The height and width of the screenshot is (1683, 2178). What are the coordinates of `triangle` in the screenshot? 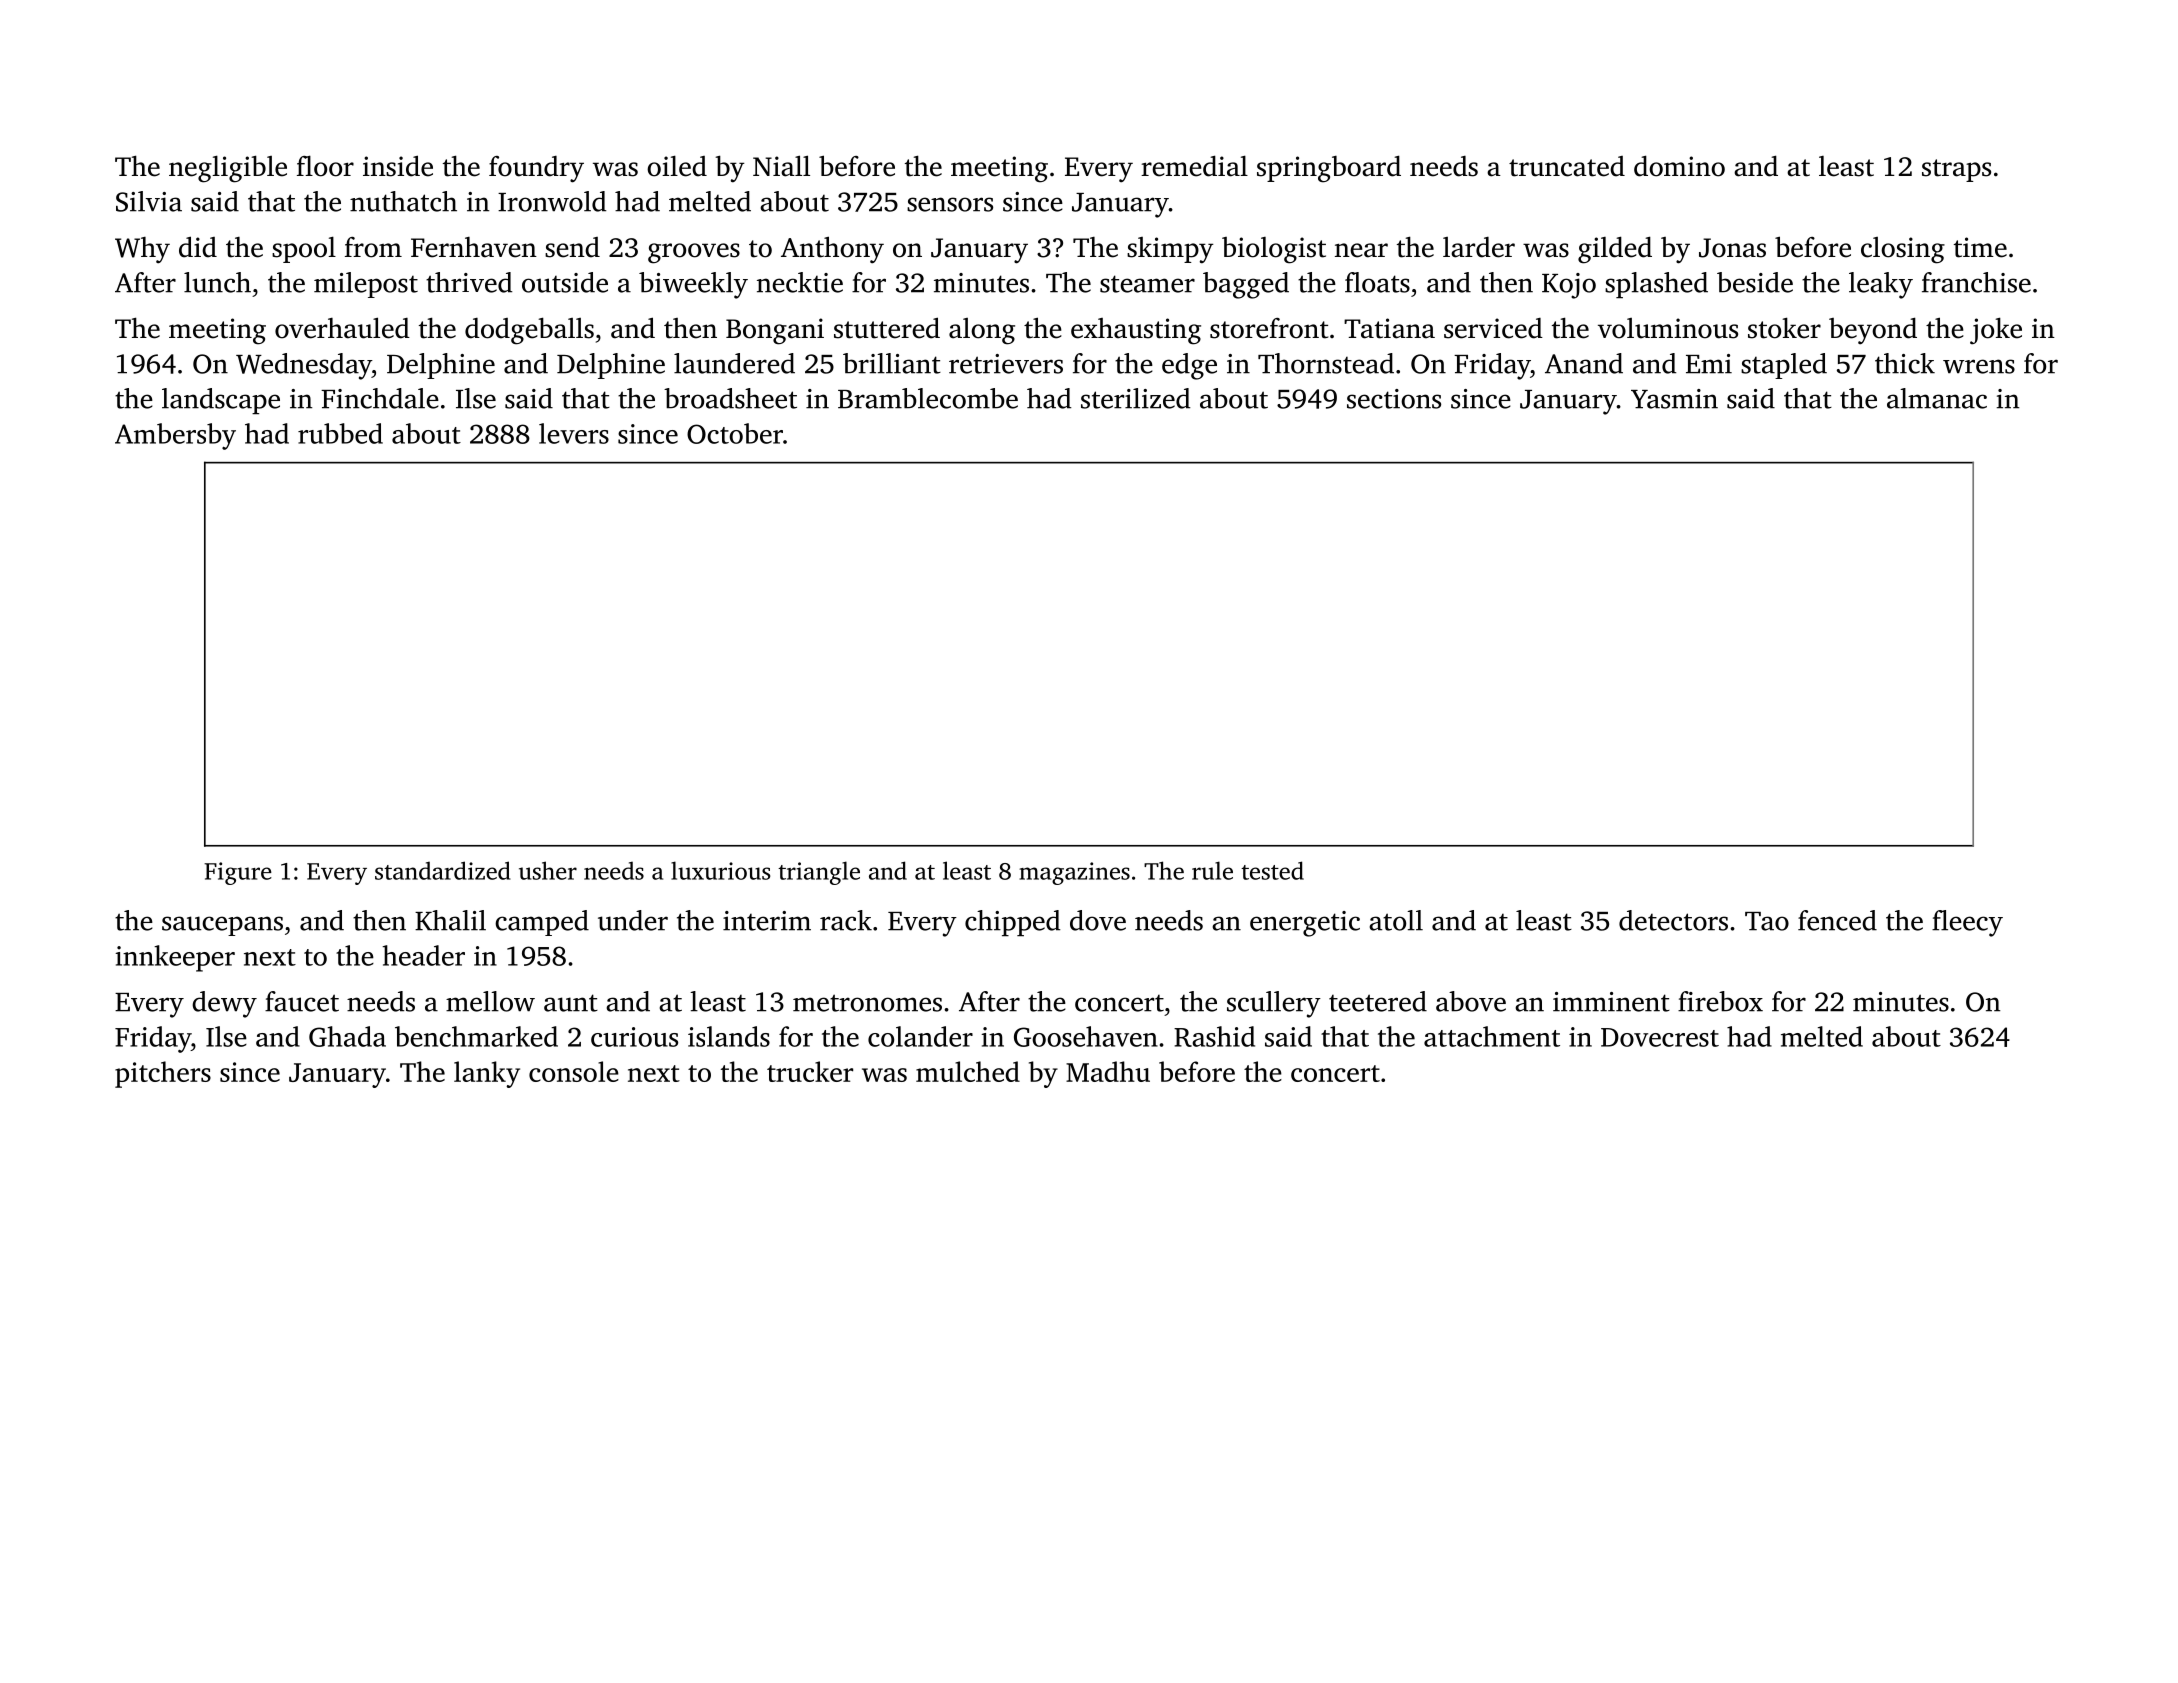 It's located at (819, 873).
